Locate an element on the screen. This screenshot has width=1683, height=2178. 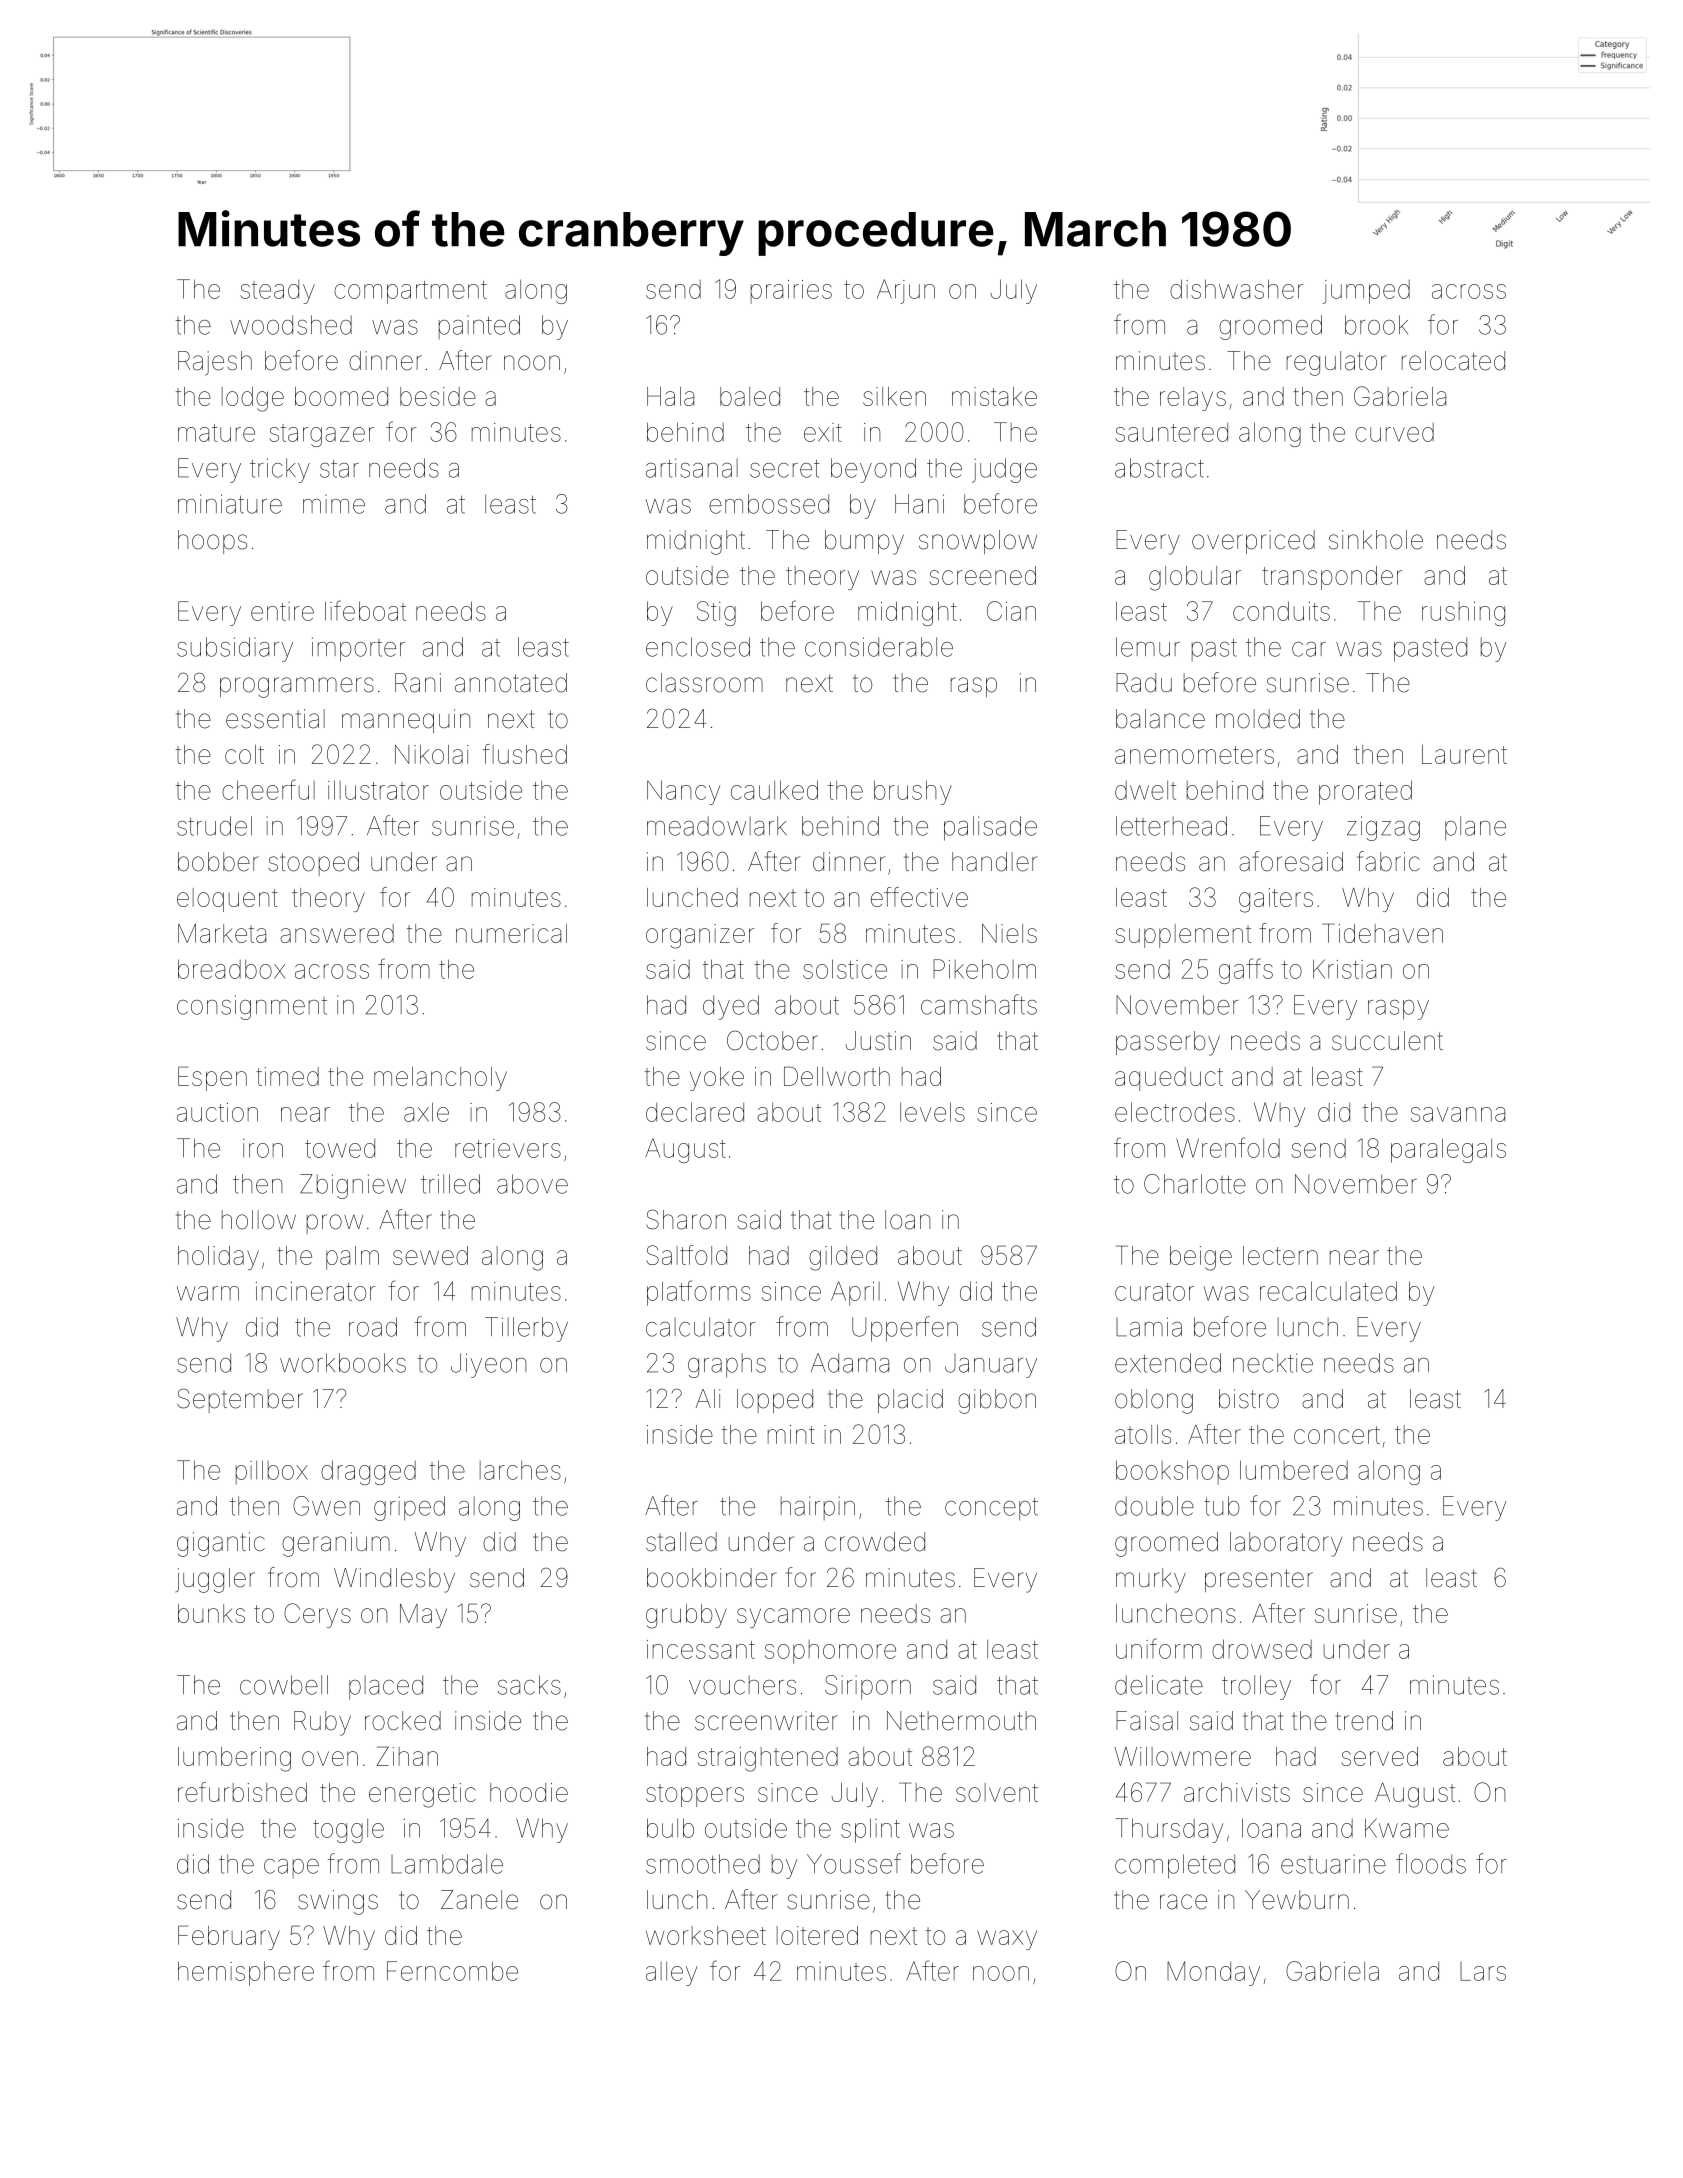
consignment is located at coordinates (252, 1007).
